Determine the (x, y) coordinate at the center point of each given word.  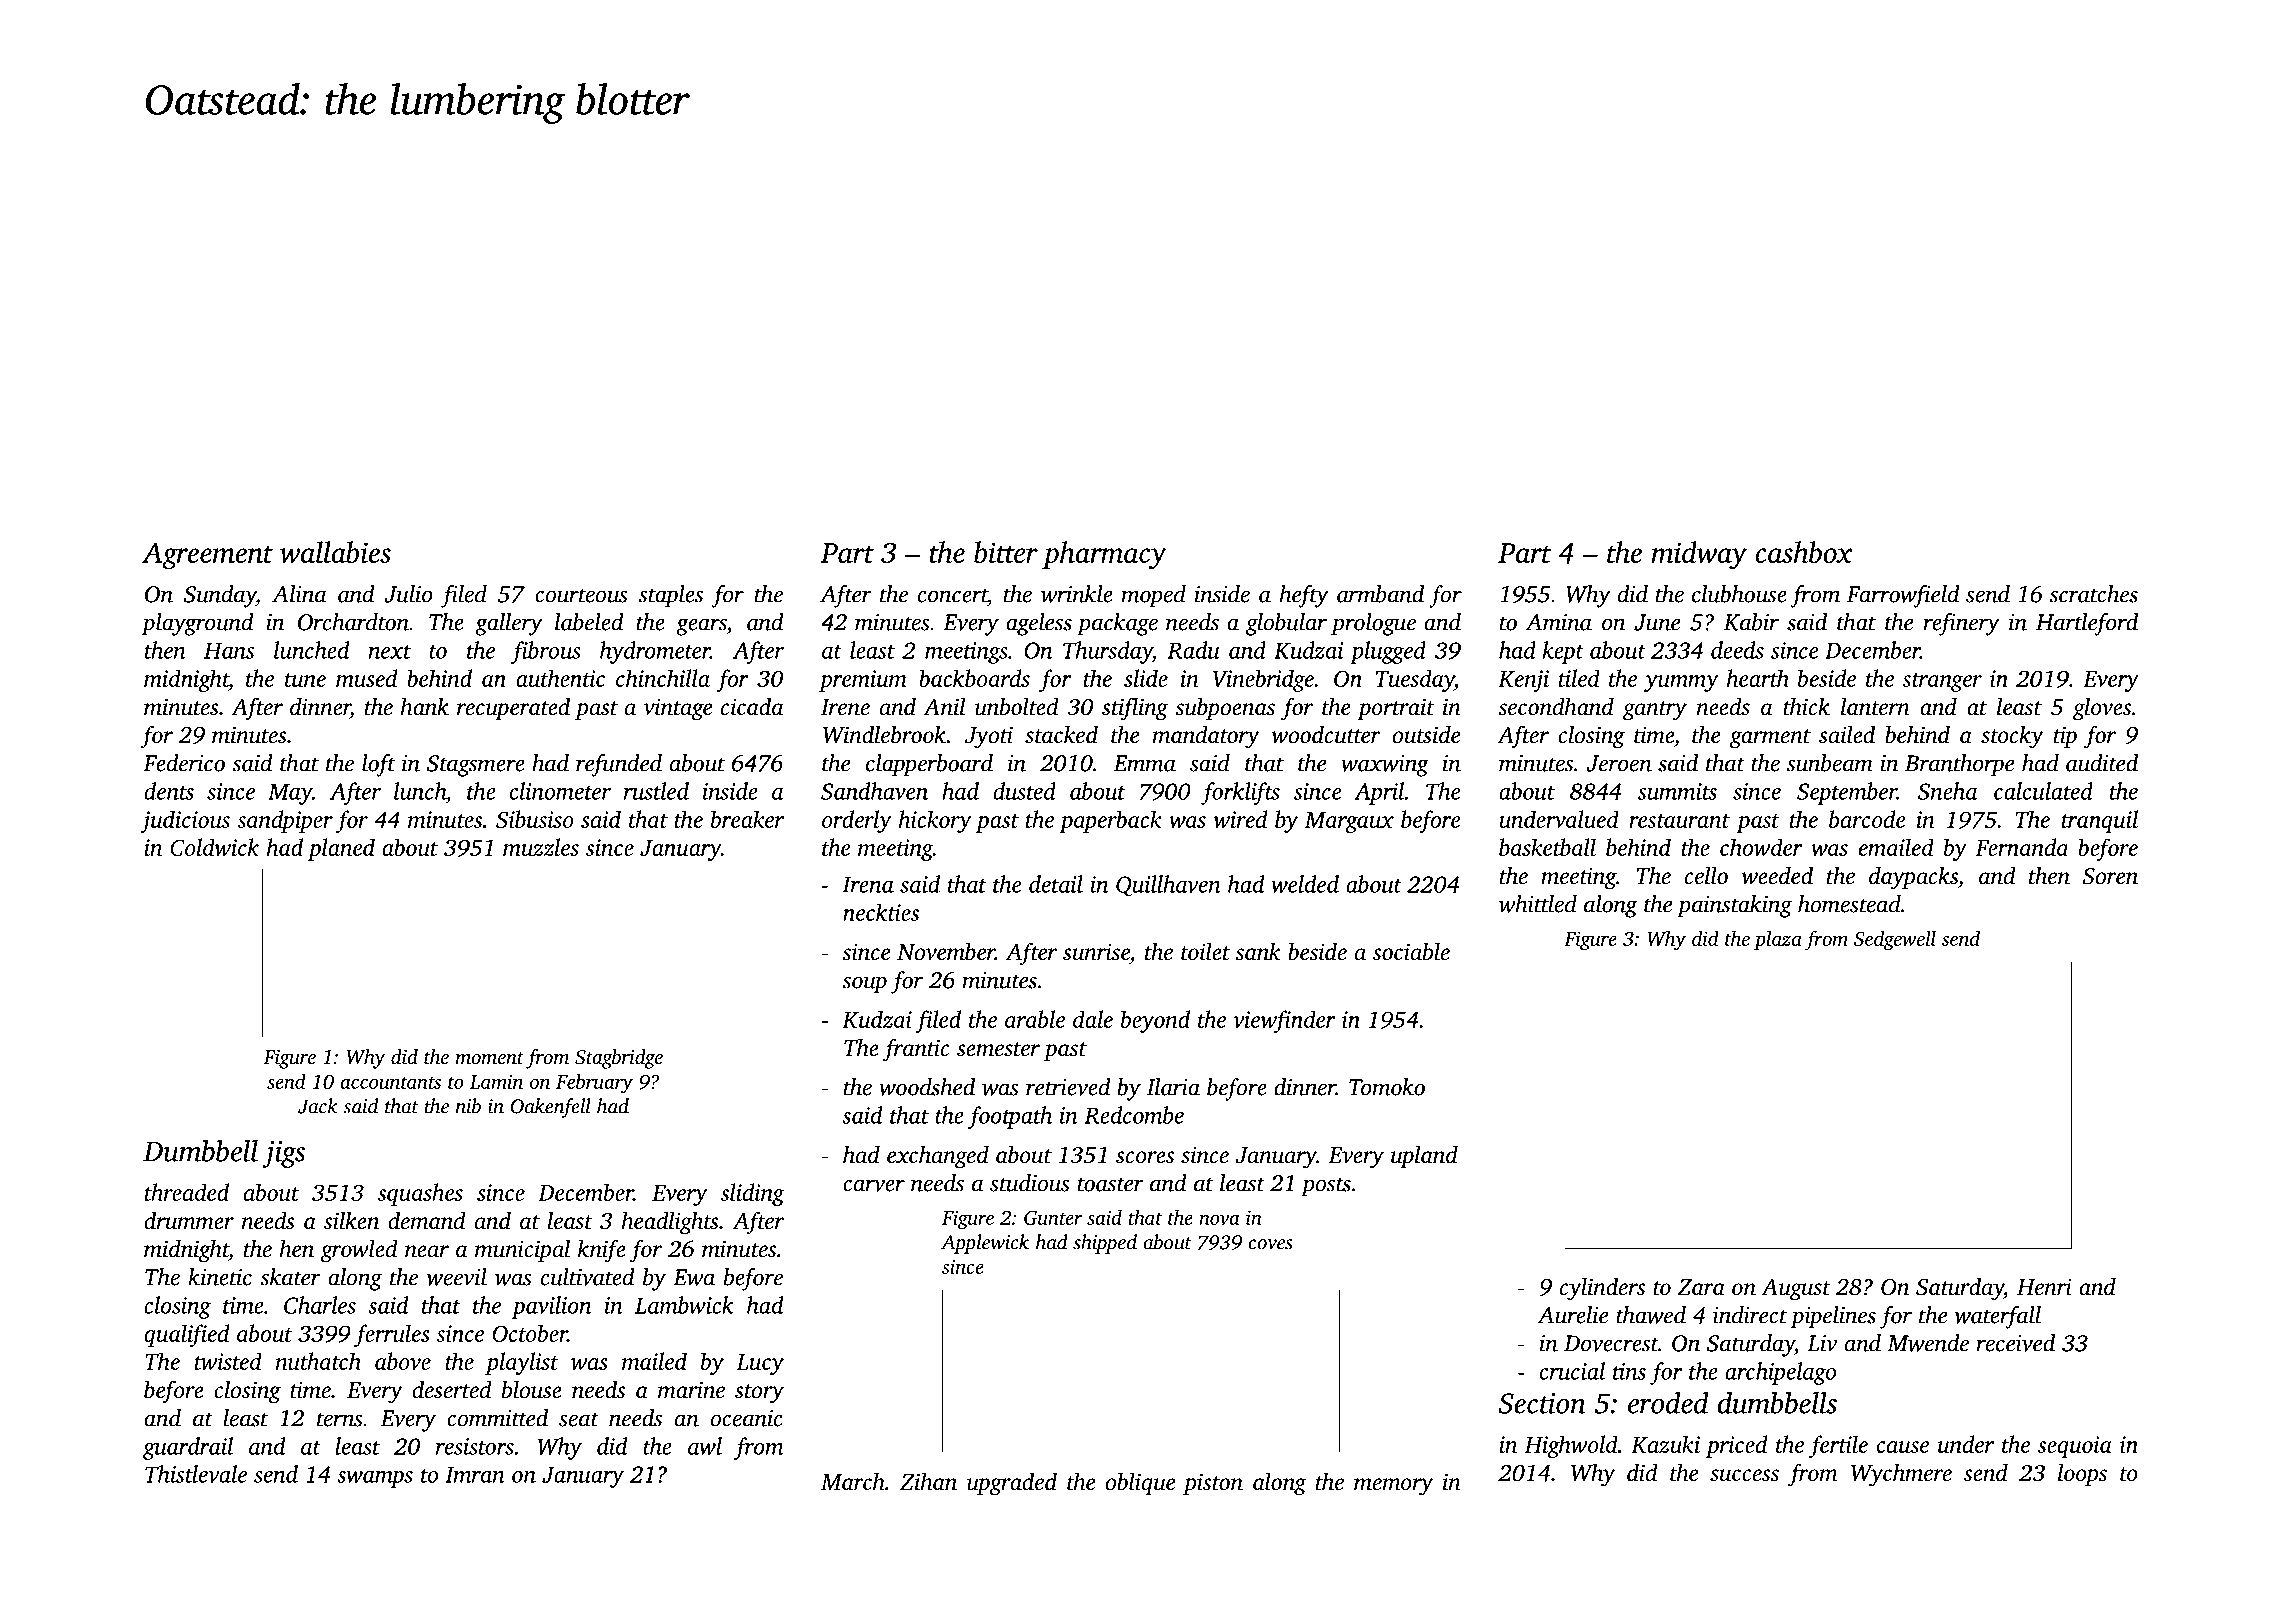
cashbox (1804, 552)
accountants (390, 1083)
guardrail (188, 1448)
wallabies (335, 552)
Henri (2044, 1287)
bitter (1006, 552)
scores (1145, 1157)
